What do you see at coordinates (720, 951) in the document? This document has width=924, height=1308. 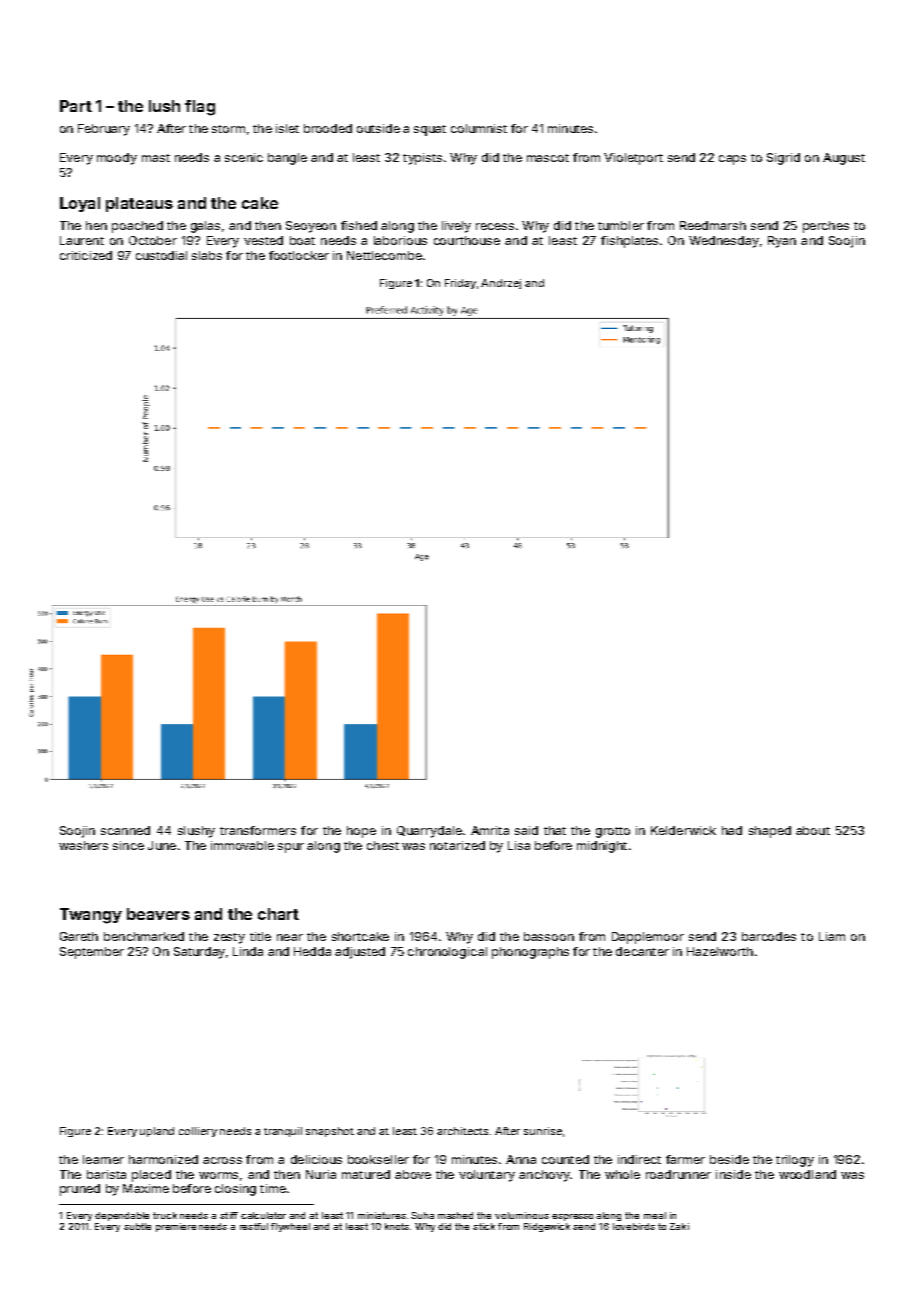 I see `Hazelworth` at bounding box center [720, 951].
